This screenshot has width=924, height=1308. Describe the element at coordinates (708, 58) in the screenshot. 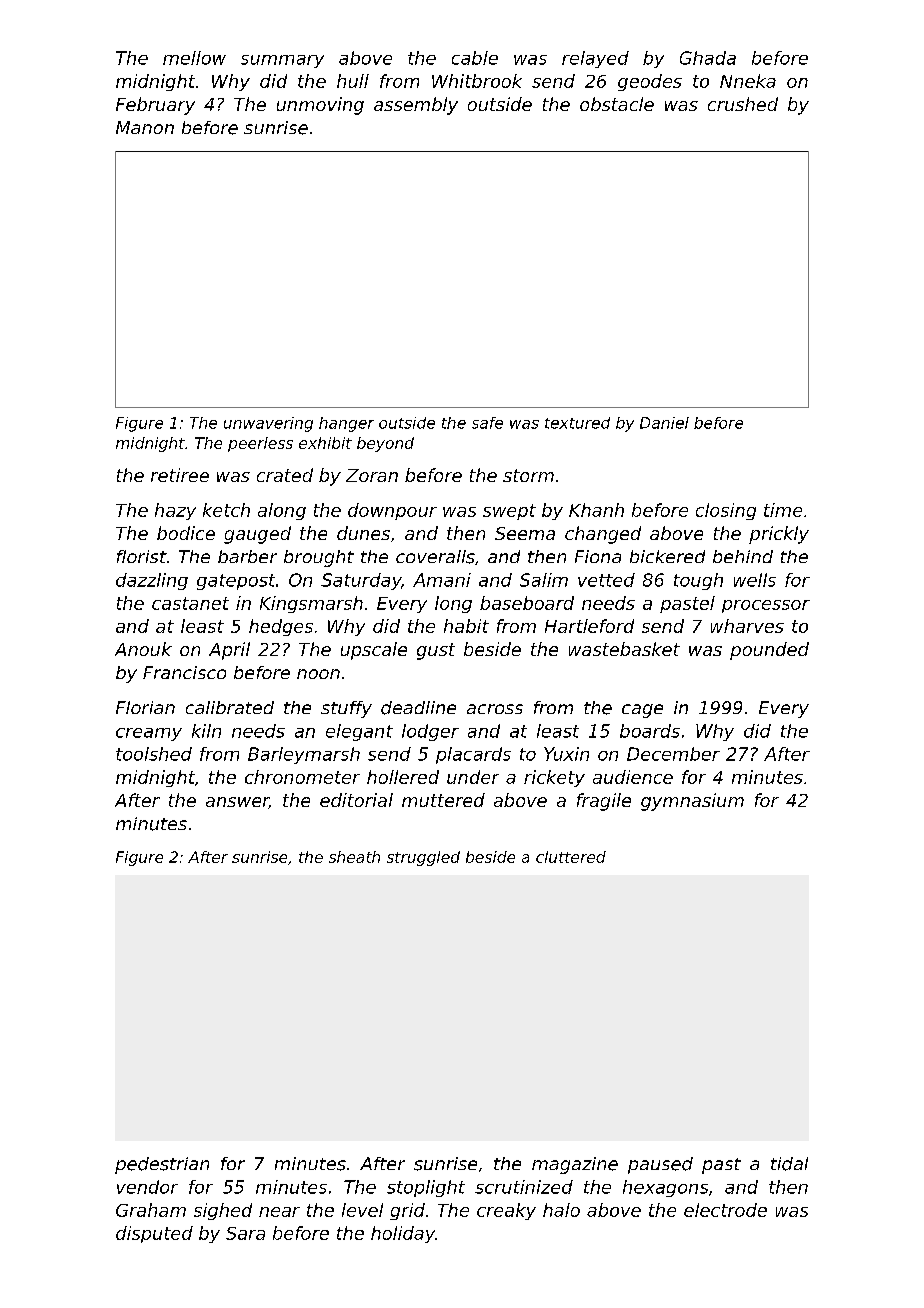

I see `Ghada` at that location.
